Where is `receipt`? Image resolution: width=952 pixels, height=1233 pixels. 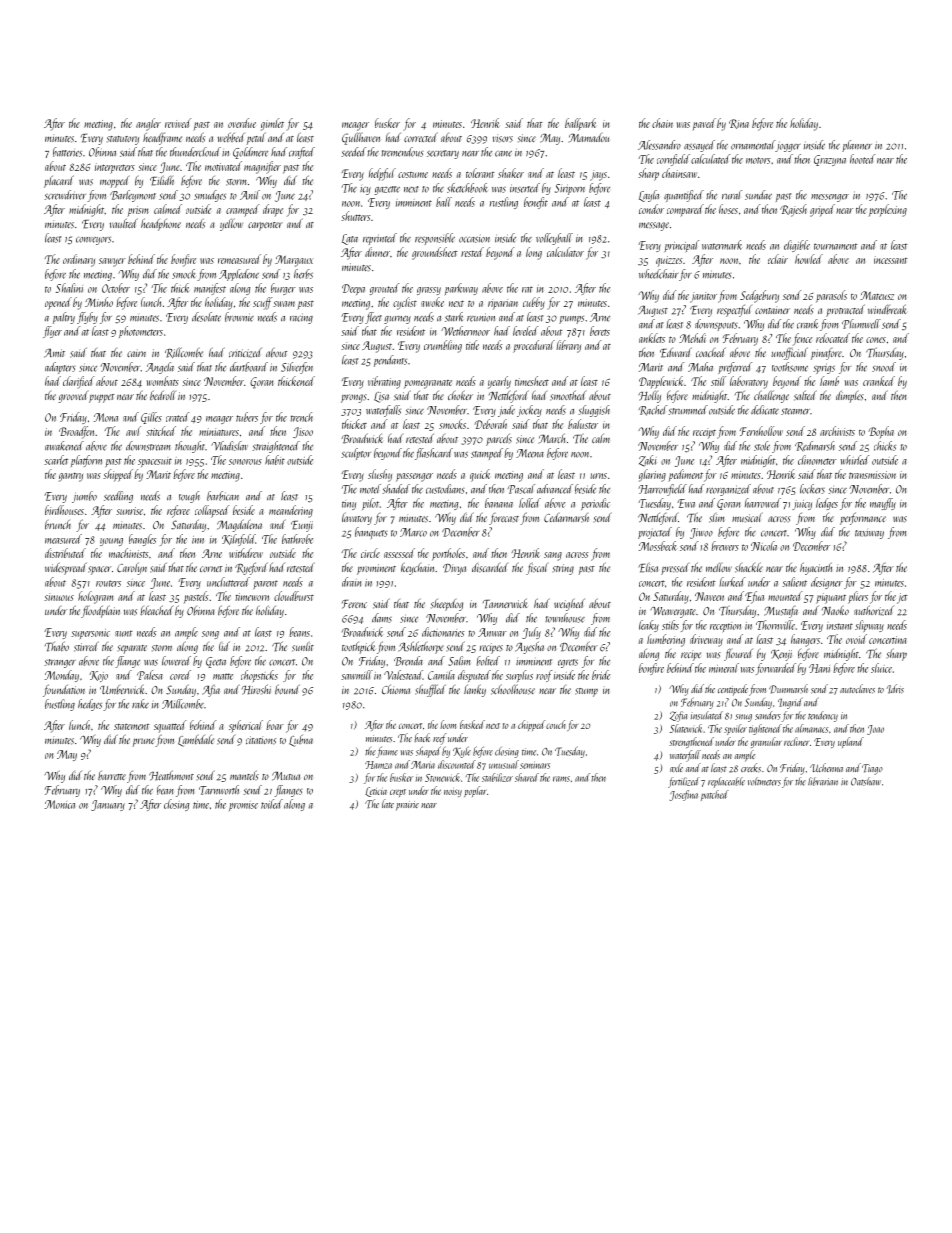 receipt is located at coordinates (704, 433).
